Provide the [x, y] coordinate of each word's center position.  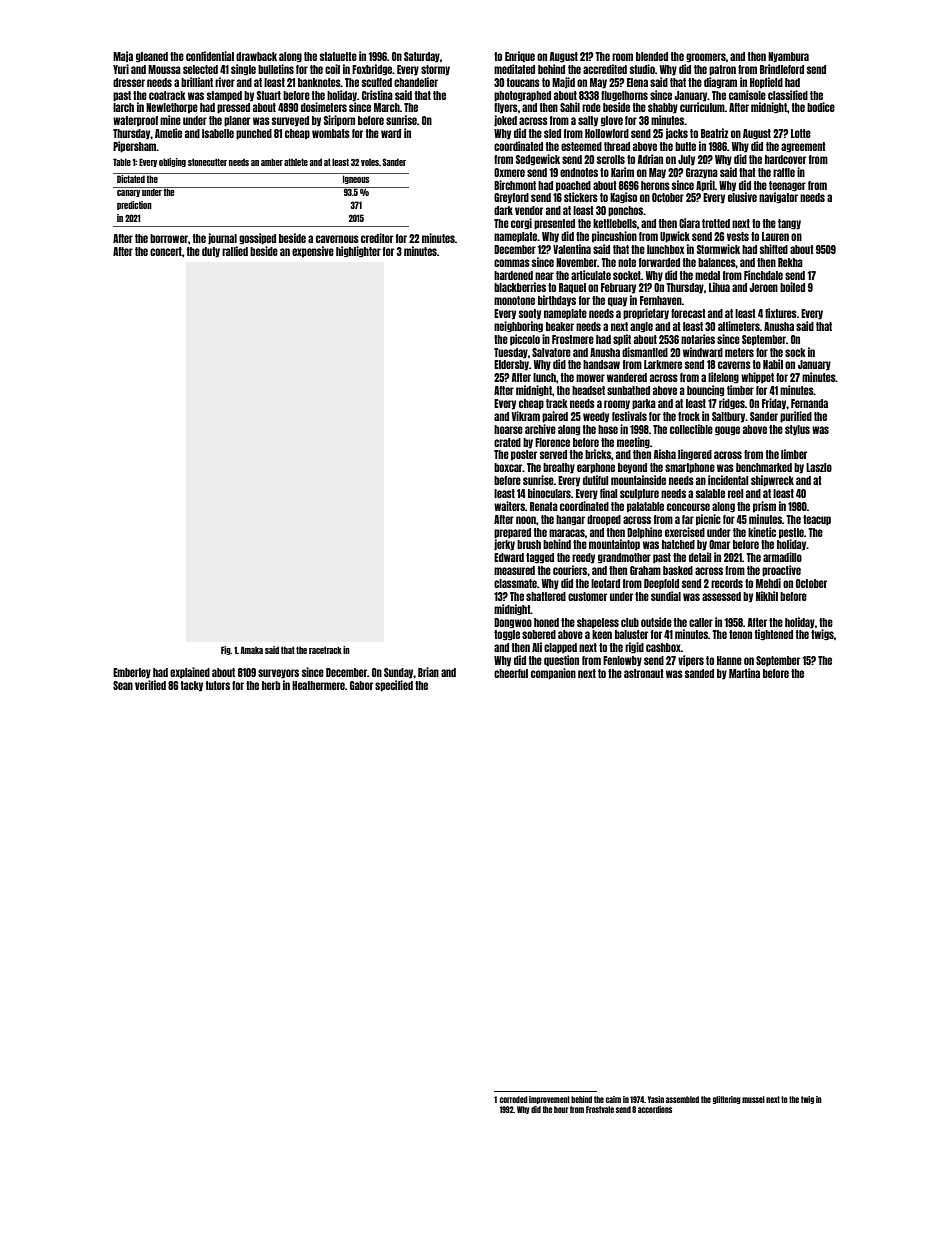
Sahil [570, 107]
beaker [560, 326]
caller [701, 622]
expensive [313, 252]
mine [170, 120]
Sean [123, 685]
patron [722, 70]
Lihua [719, 287]
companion [553, 674]
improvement [549, 1100]
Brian [428, 672]
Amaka [251, 650]
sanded [699, 673]
